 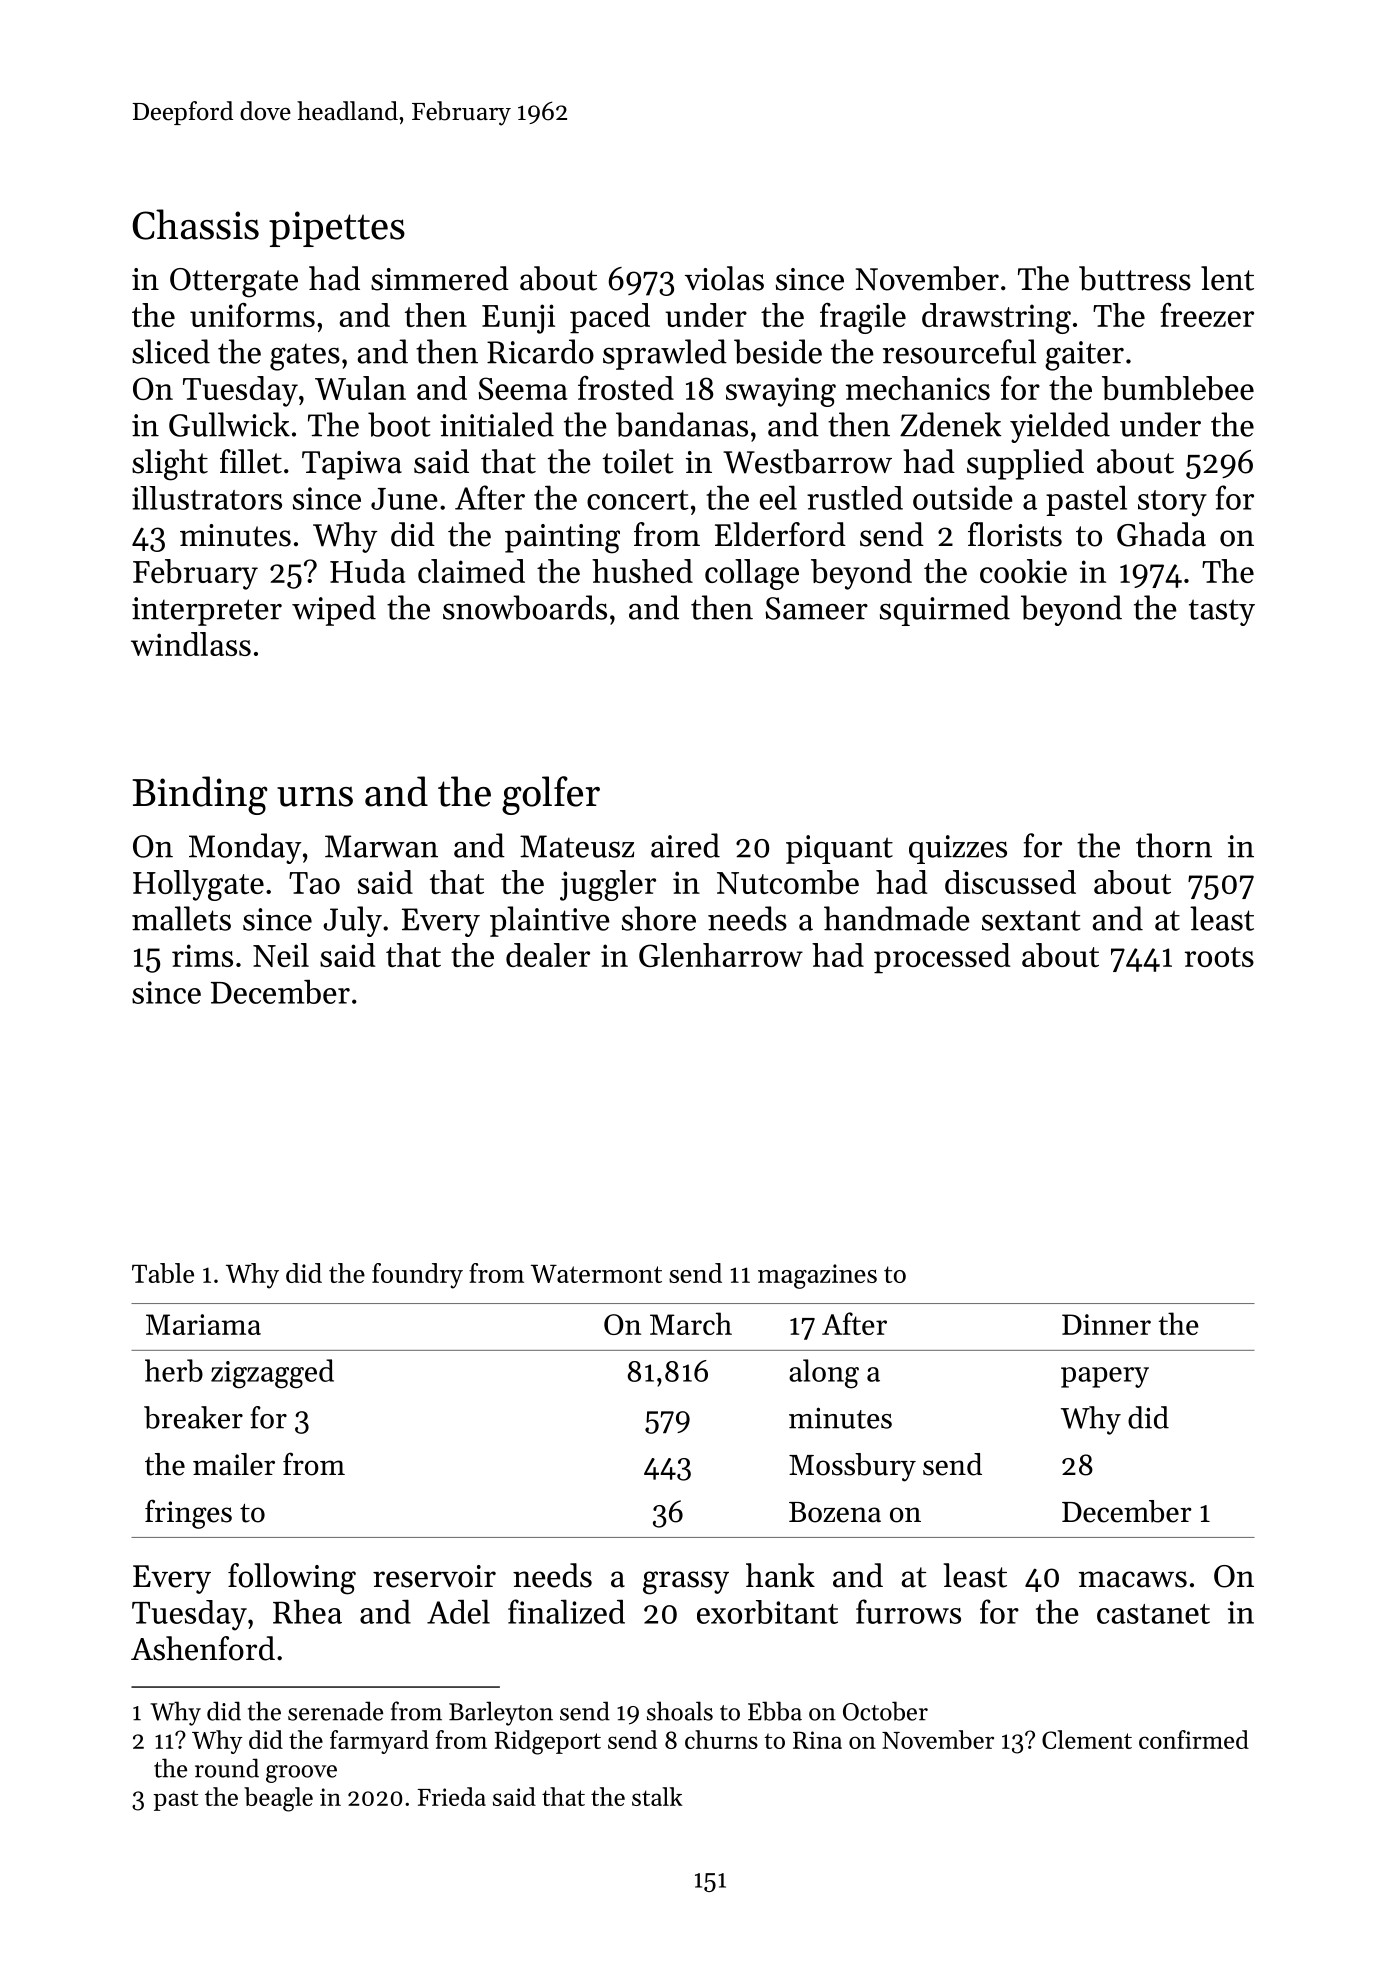 I want to click on lent, so click(x=1227, y=278).
